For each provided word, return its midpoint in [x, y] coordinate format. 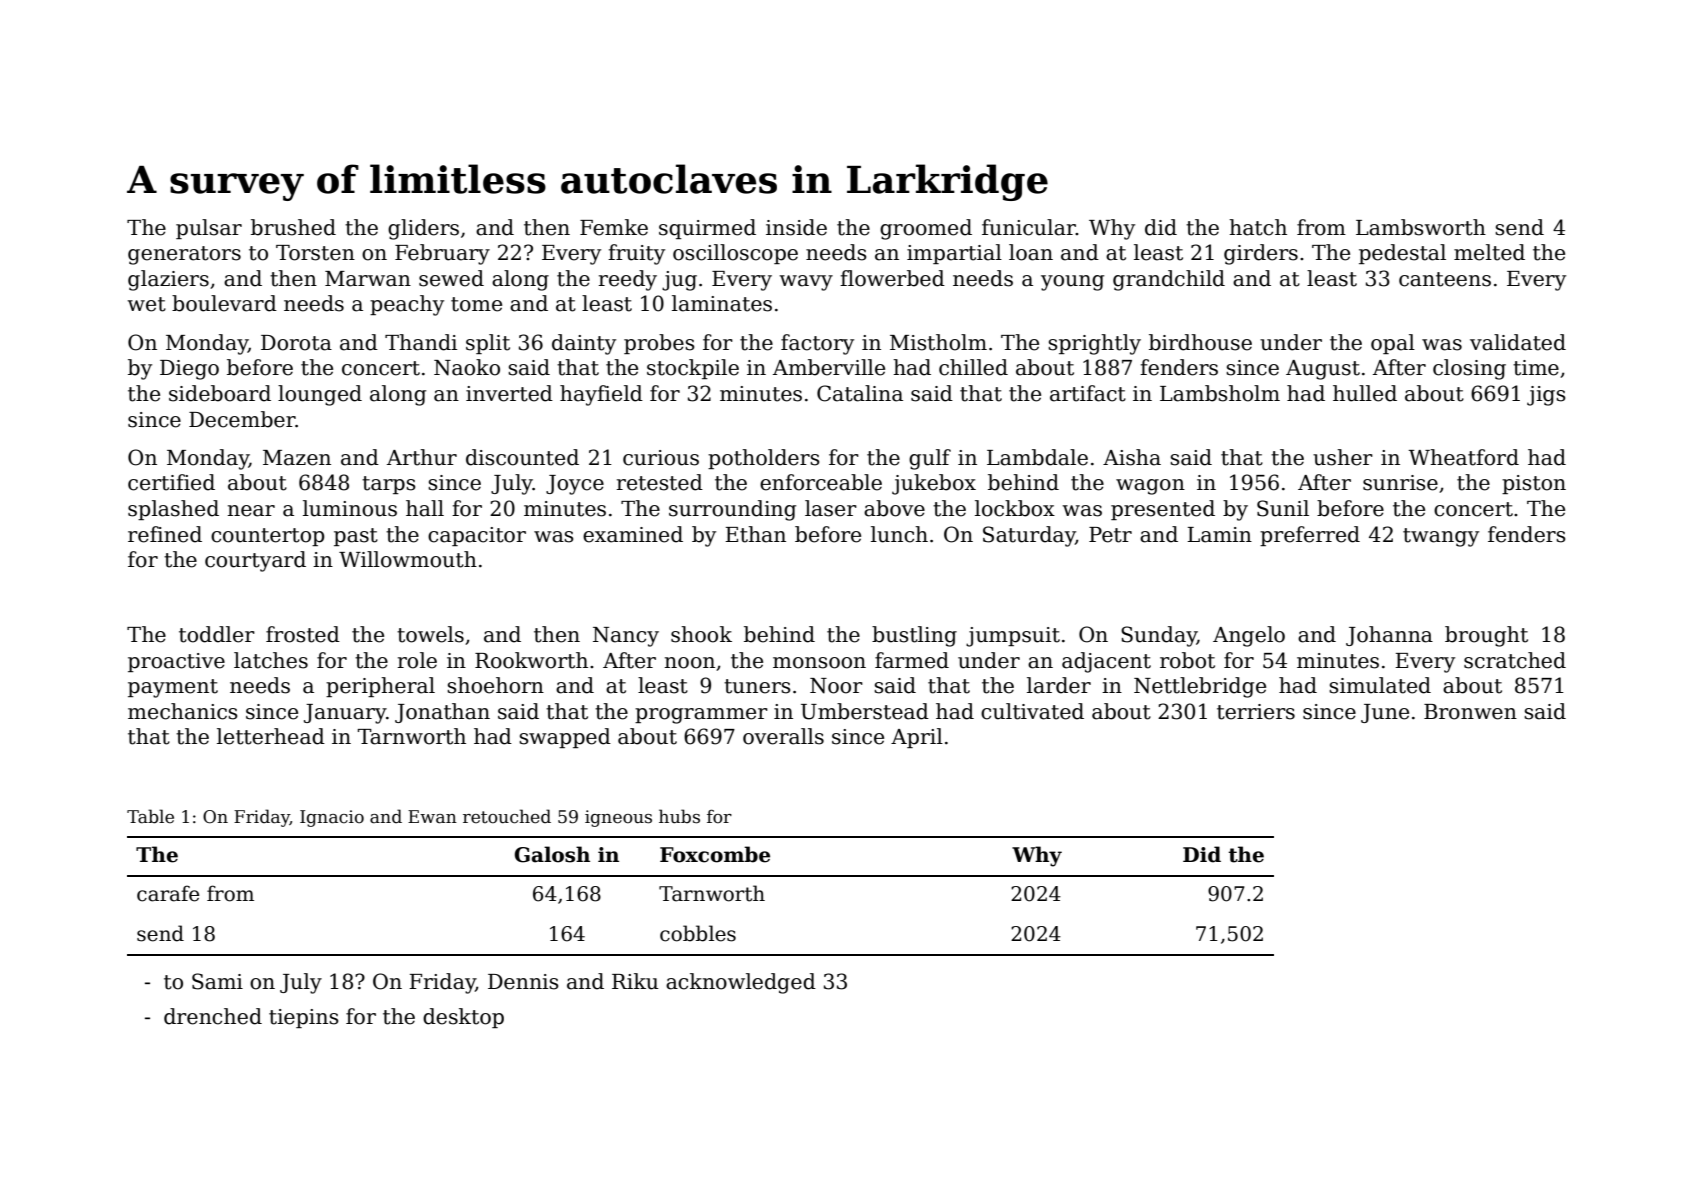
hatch [1258, 227]
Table [150, 816]
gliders [423, 229]
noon [690, 663]
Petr [1110, 535]
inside [796, 227]
